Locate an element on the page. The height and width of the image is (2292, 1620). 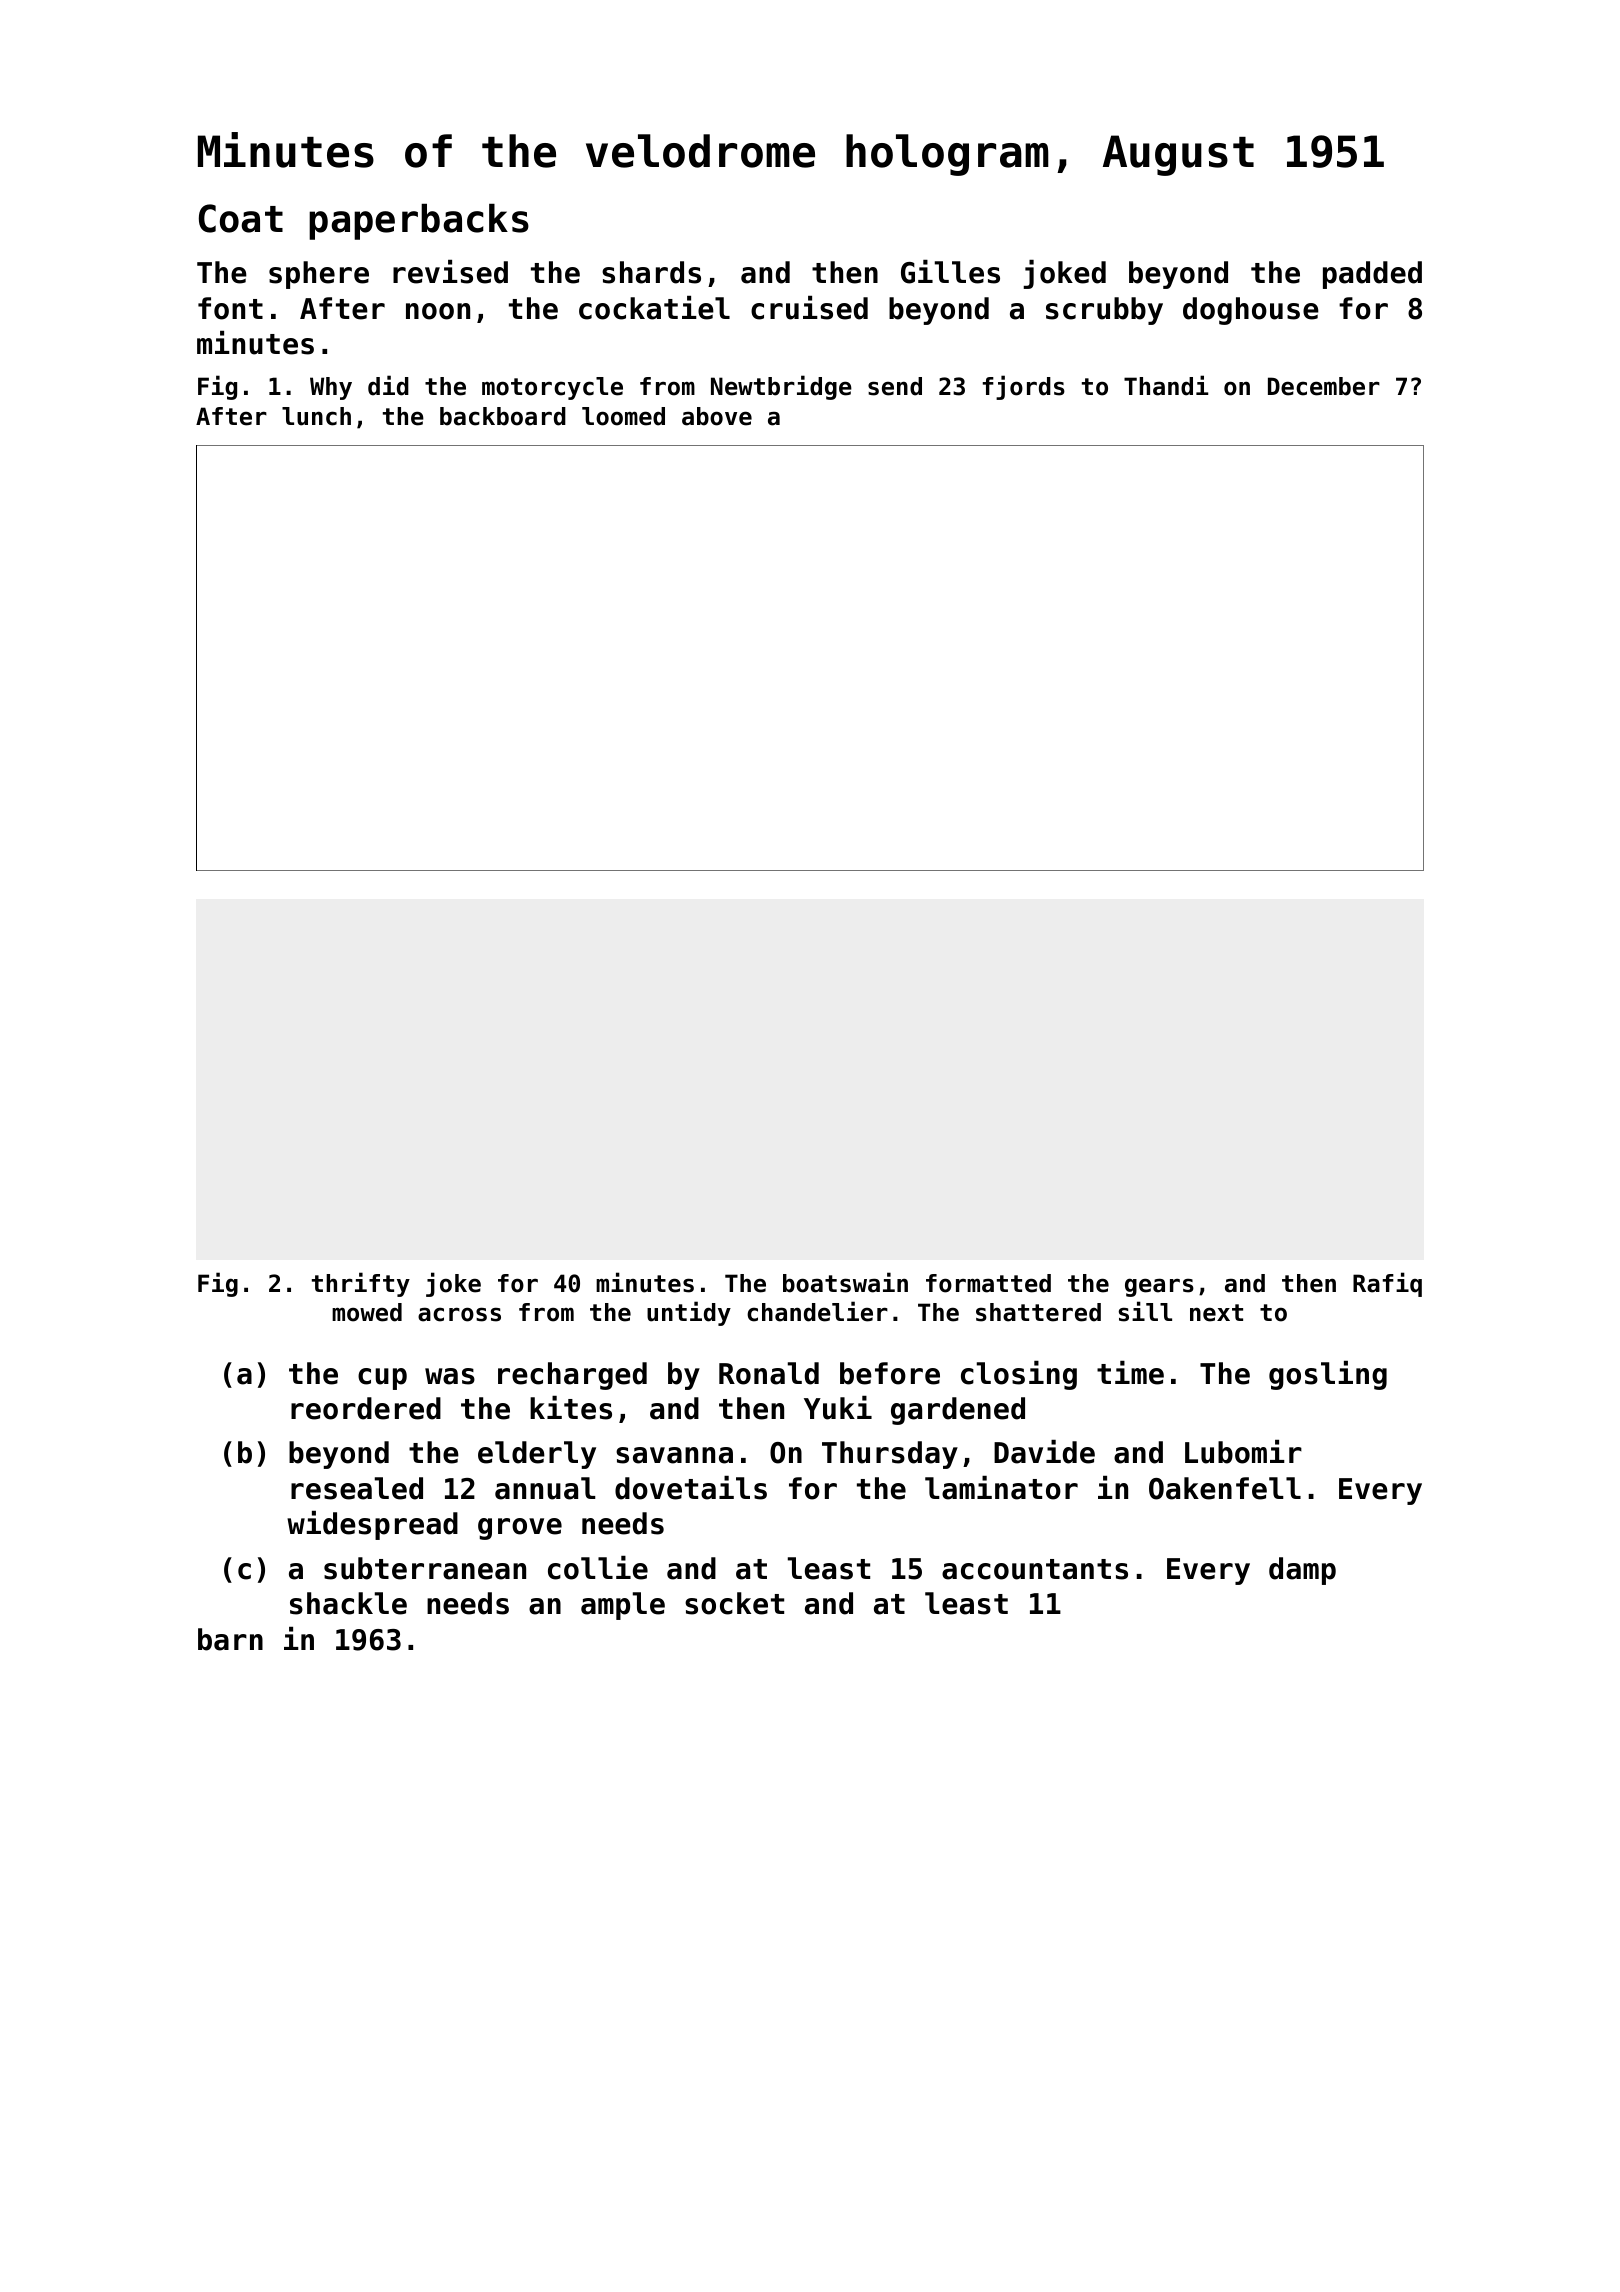
mowed is located at coordinates (367, 1312).
